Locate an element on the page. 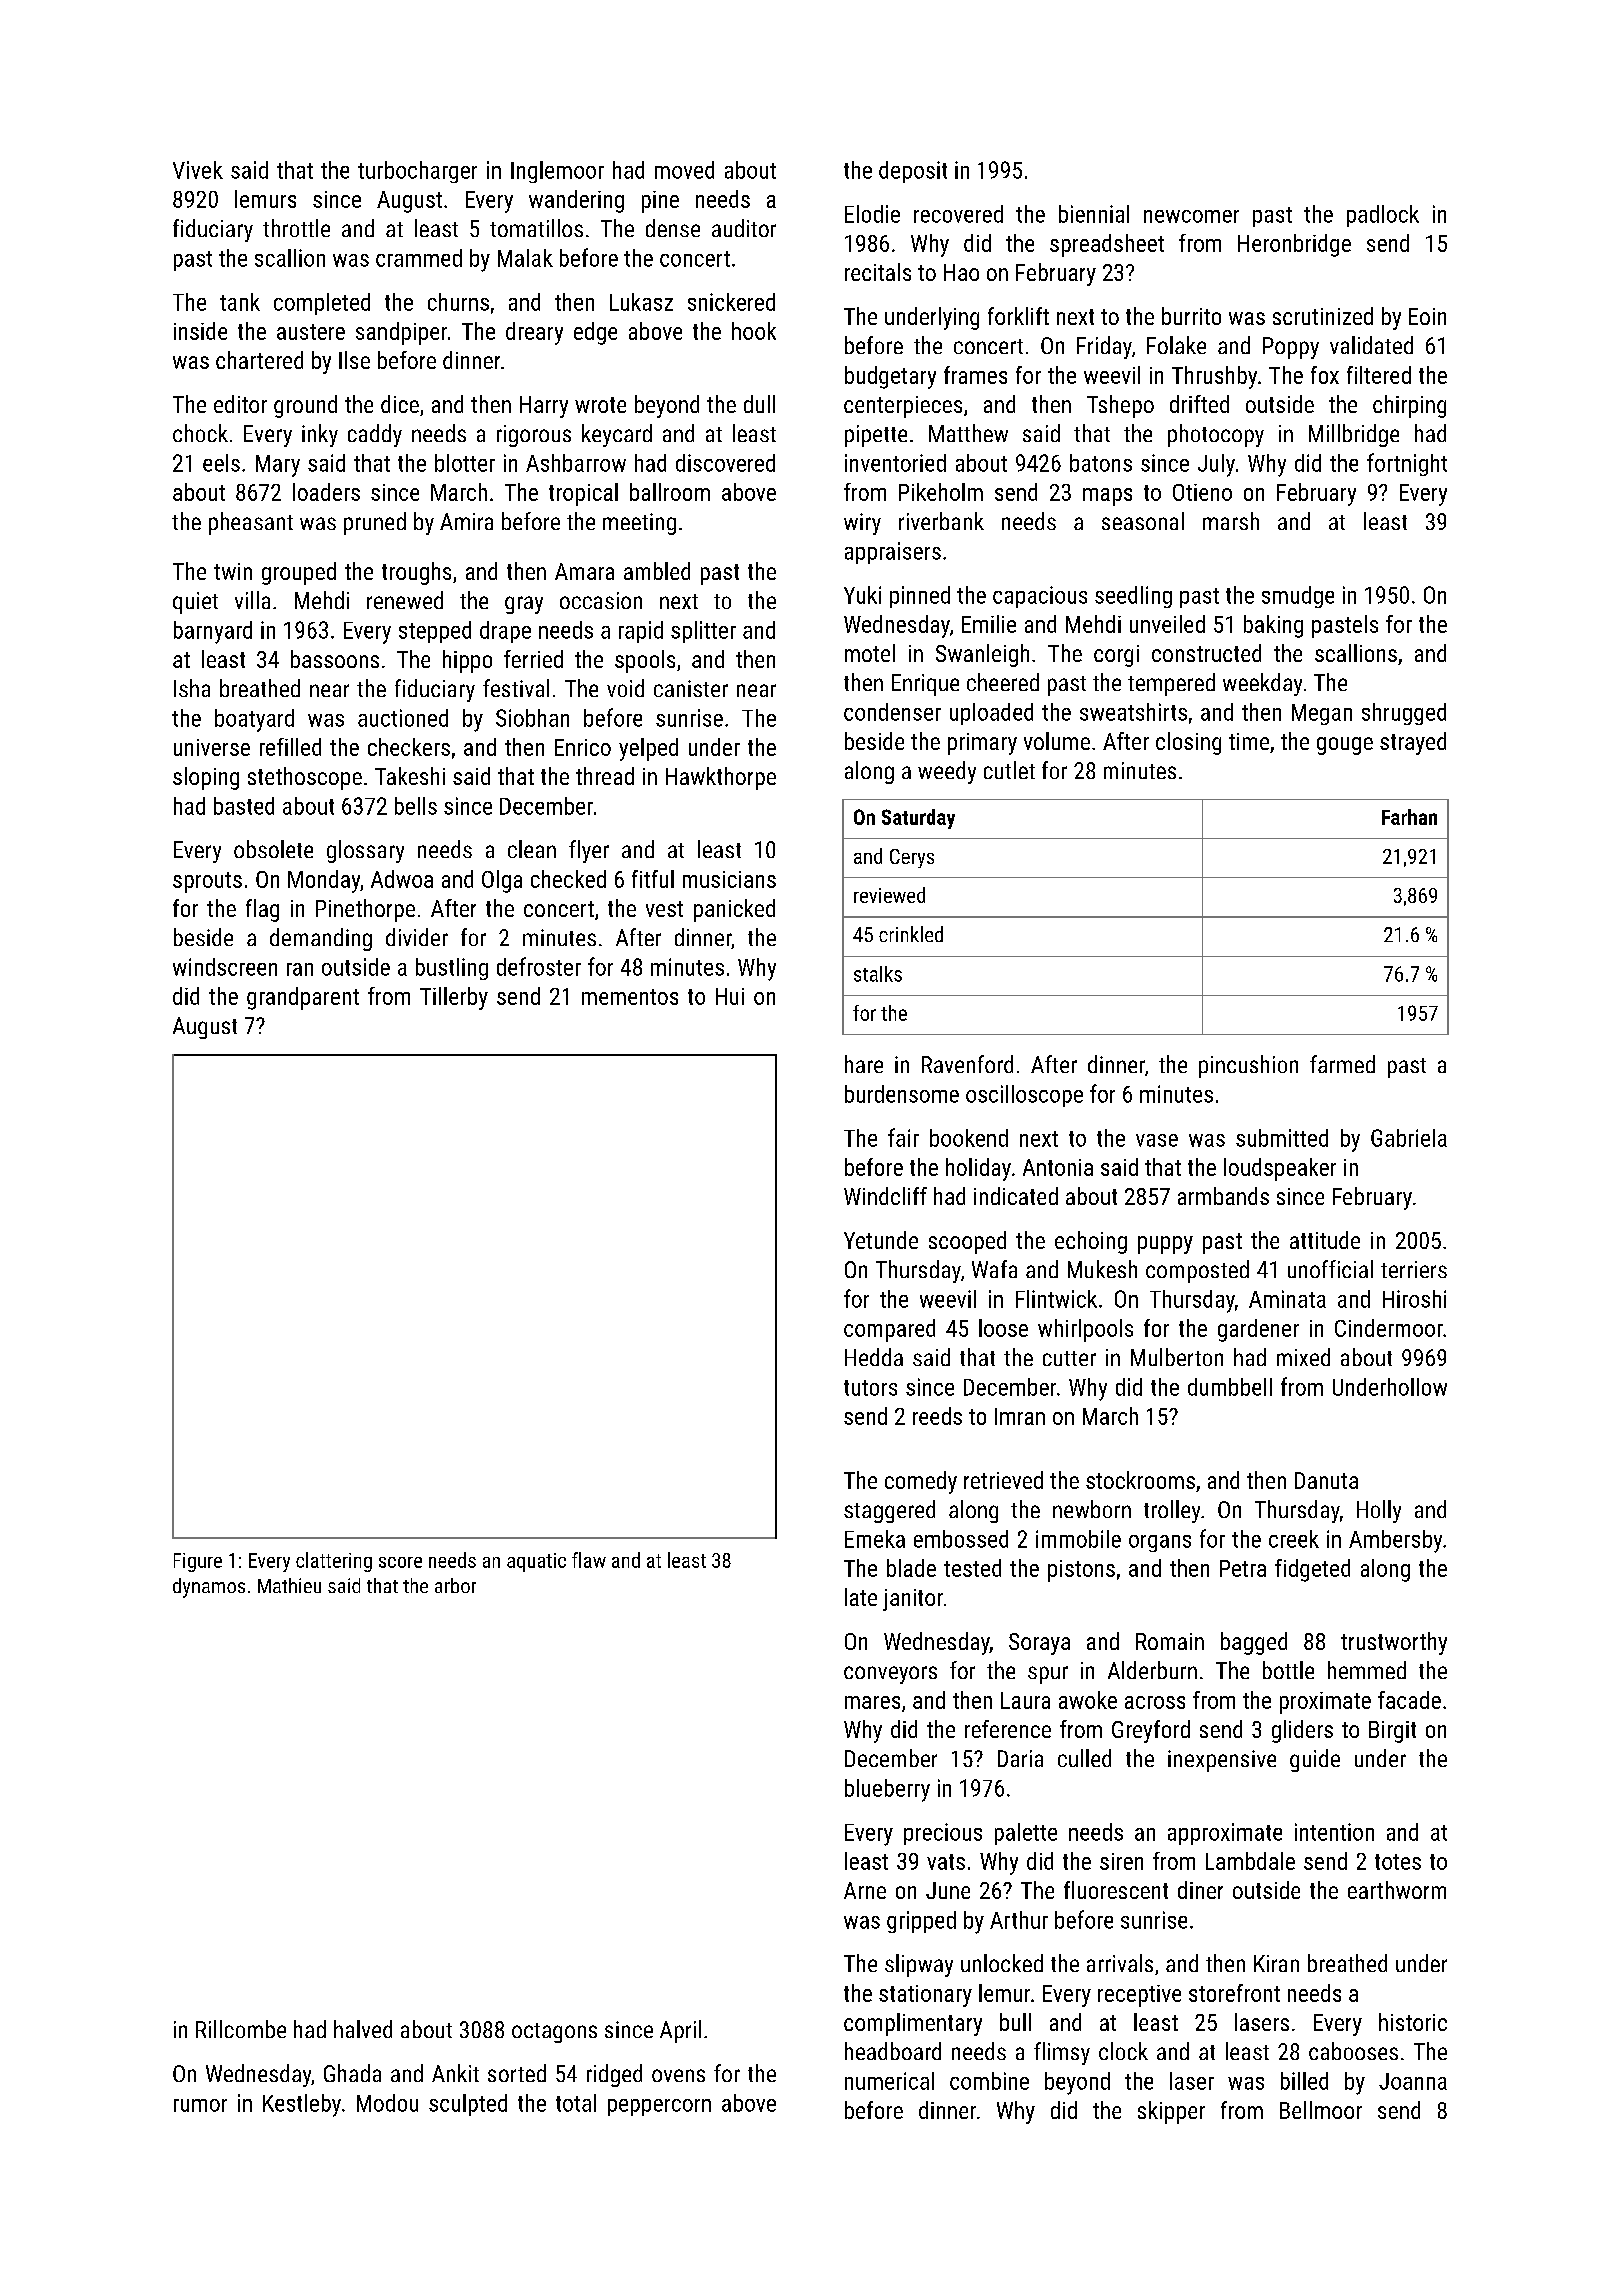  budgetary is located at coordinates (890, 377).
